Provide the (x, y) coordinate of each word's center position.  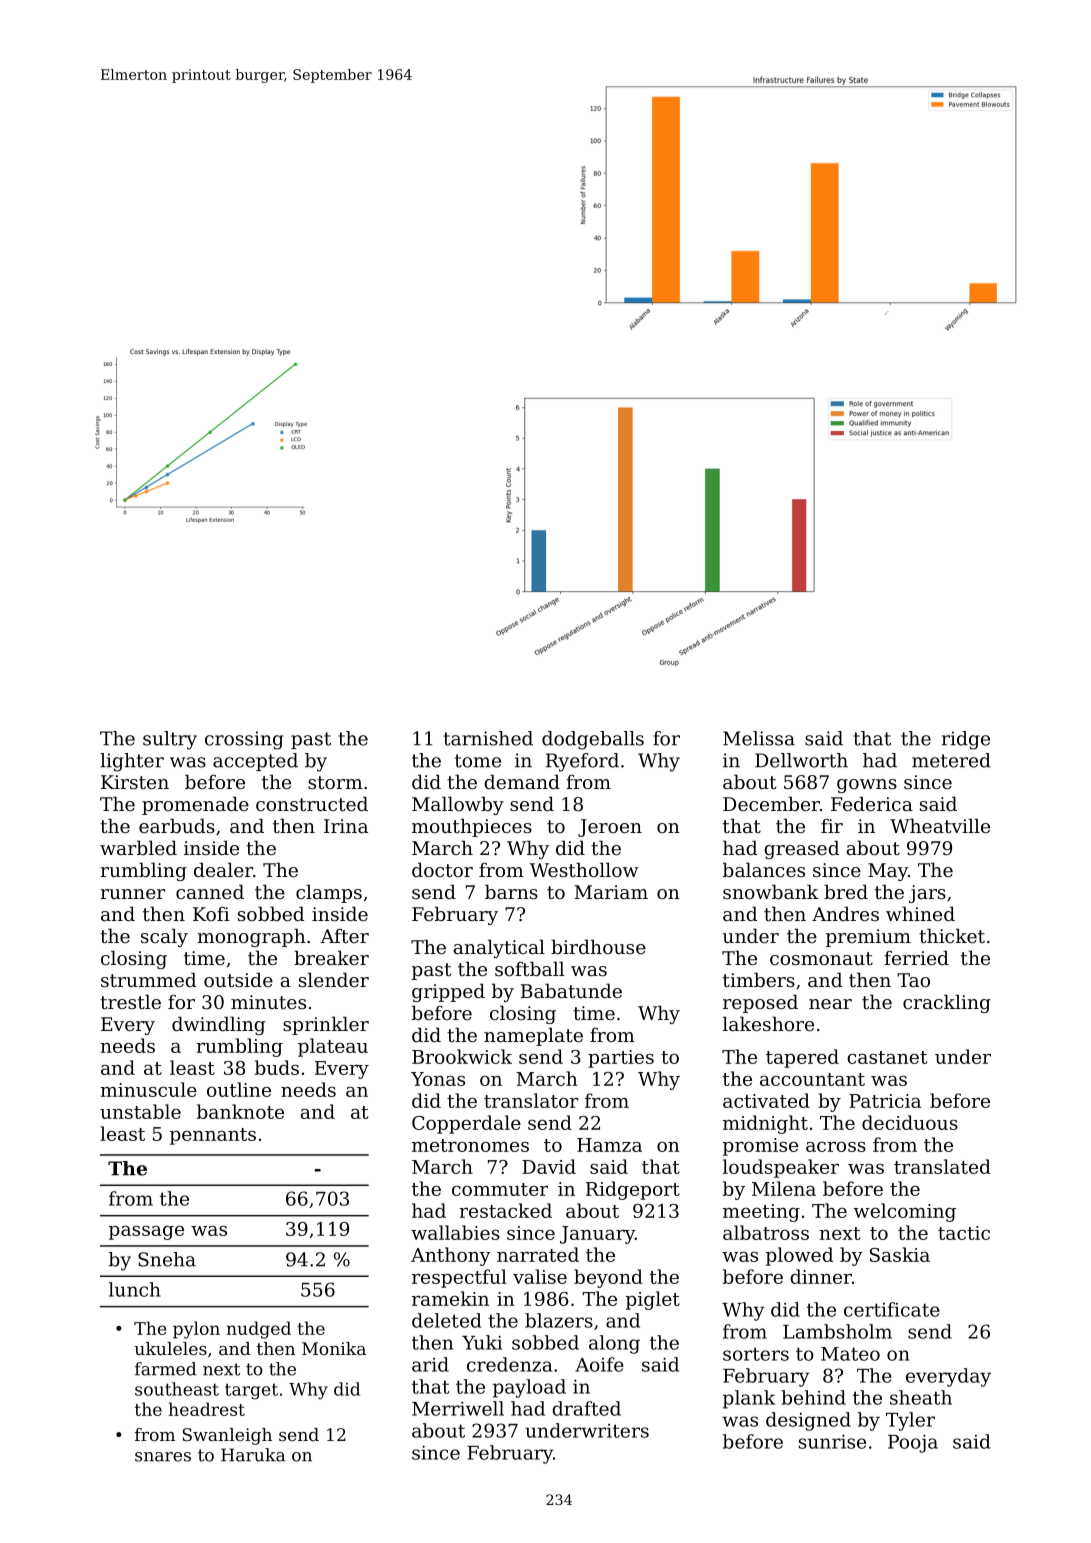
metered (951, 760)
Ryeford (582, 762)
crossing (244, 740)
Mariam (611, 892)
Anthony (451, 1256)
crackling (947, 1003)
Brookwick (462, 1056)
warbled (138, 847)
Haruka (253, 1455)
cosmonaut (821, 958)
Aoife (599, 1364)
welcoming (905, 1212)
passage (146, 1233)
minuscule (148, 1089)
